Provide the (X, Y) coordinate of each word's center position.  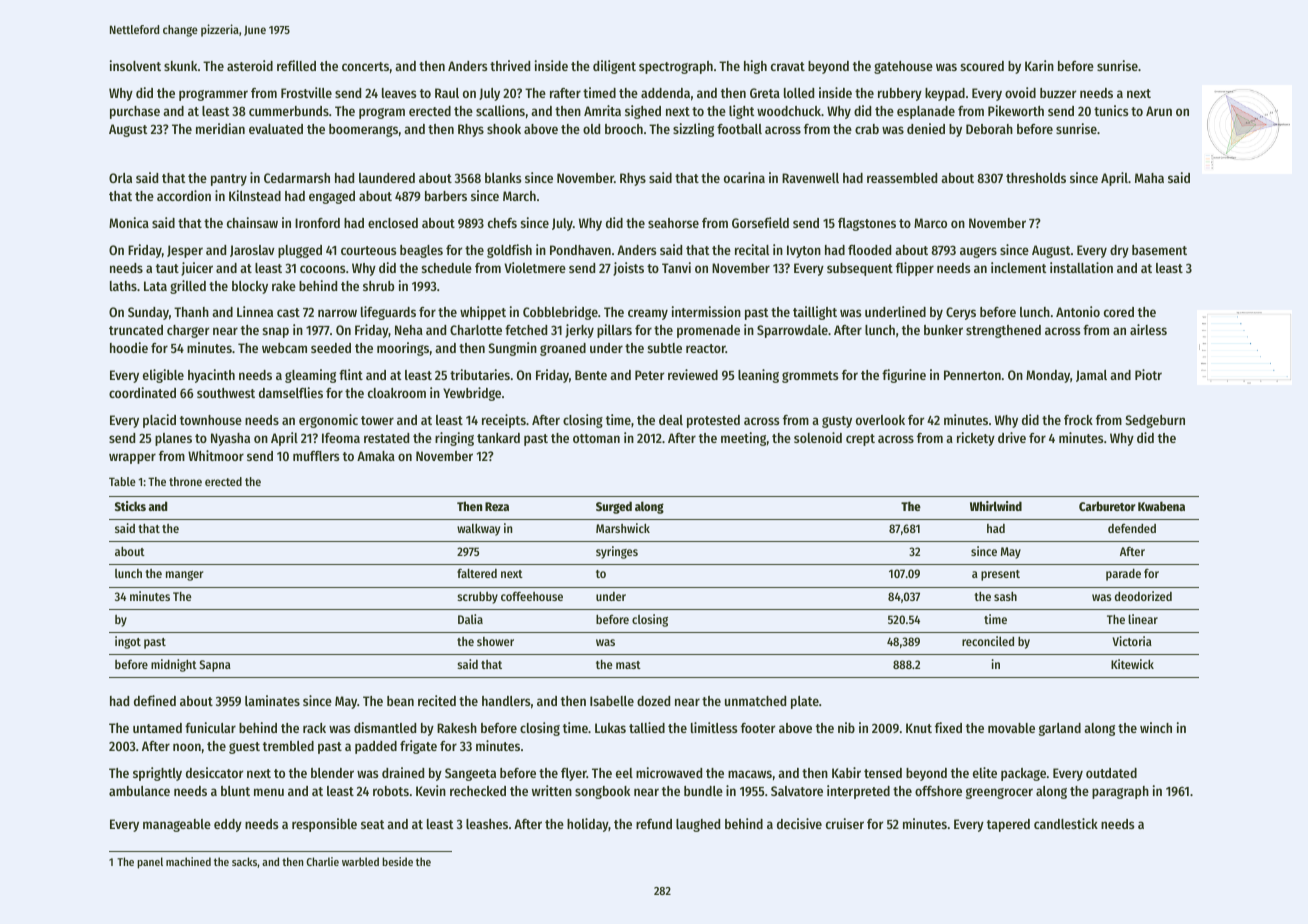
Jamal (1091, 376)
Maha (1149, 178)
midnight (174, 665)
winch (1156, 727)
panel (150, 863)
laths (123, 286)
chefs (502, 223)
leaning (758, 376)
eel (624, 773)
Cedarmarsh (297, 178)
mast (628, 665)
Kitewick (1132, 664)
